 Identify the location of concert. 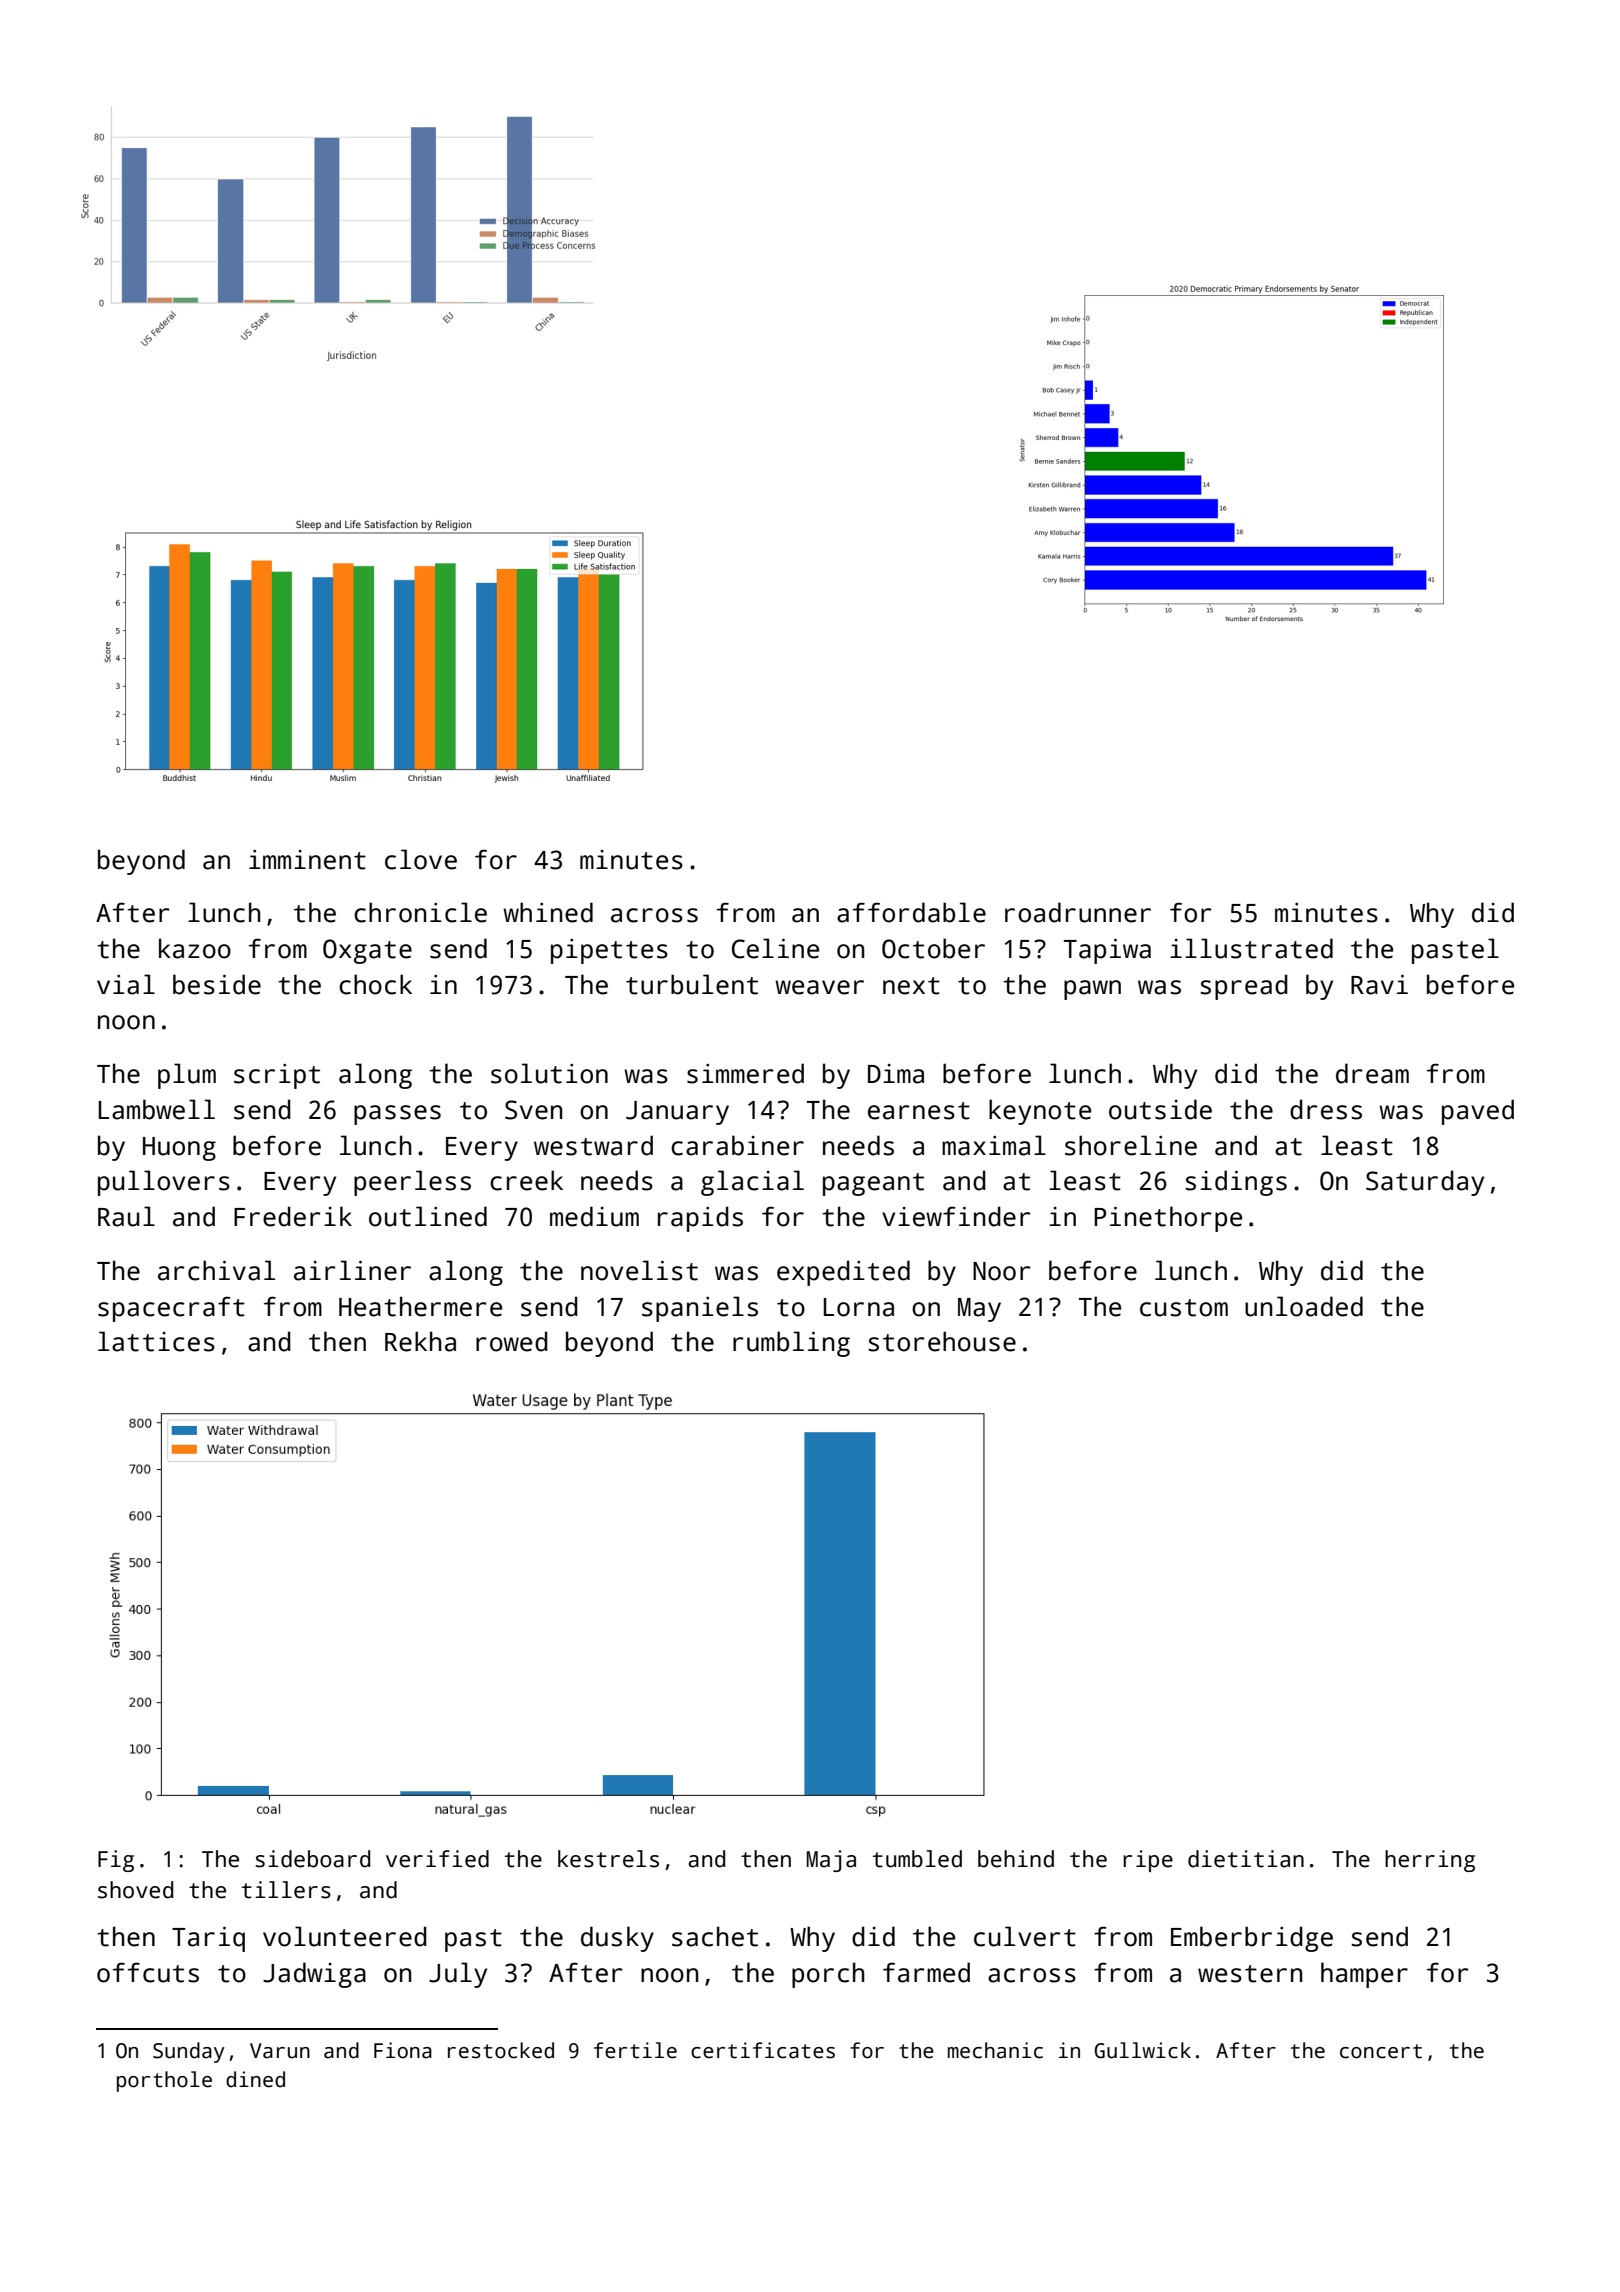
(1381, 2051).
